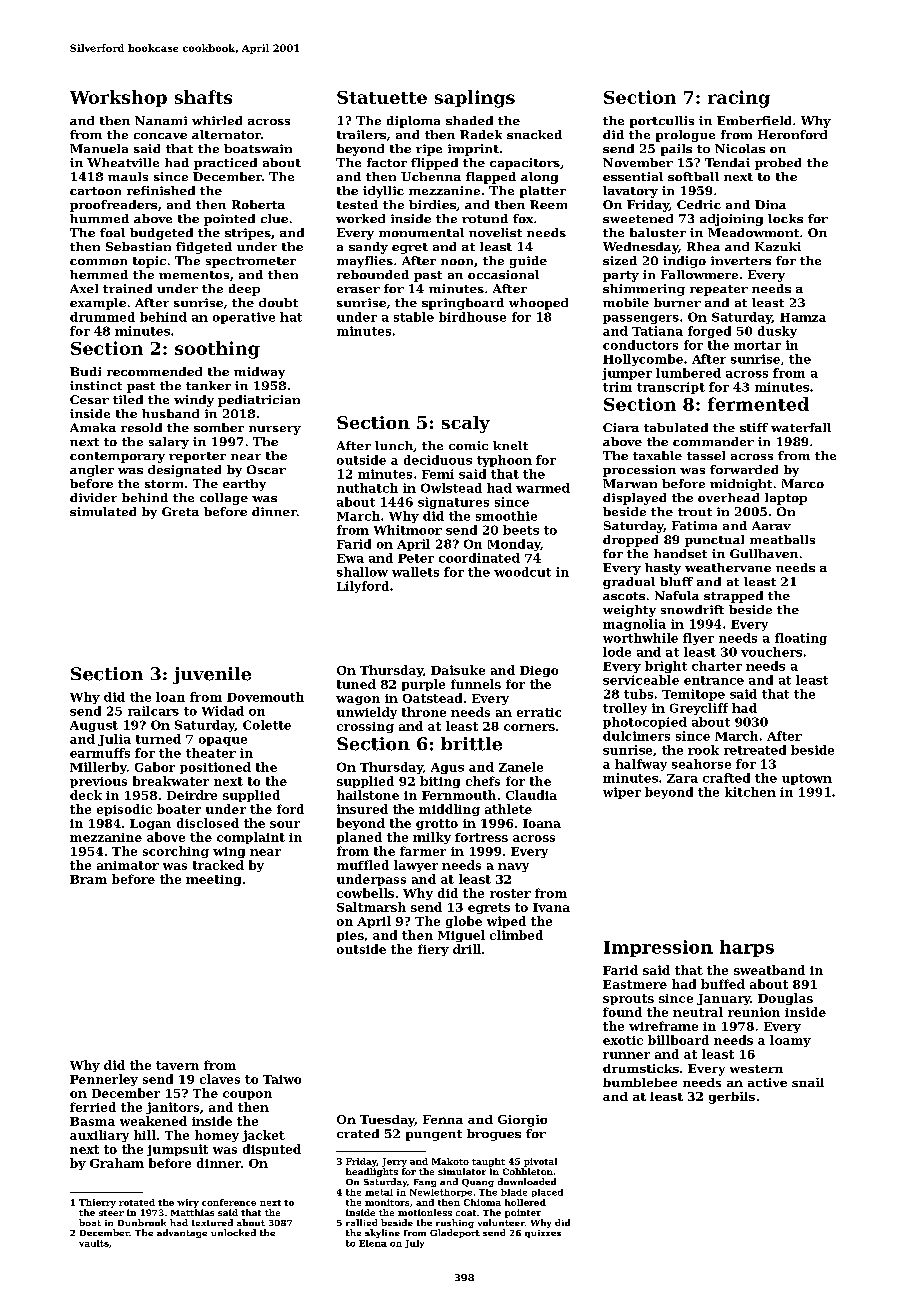 The image size is (908, 1316). What do you see at coordinates (538, 304) in the image?
I see `whooped` at bounding box center [538, 304].
